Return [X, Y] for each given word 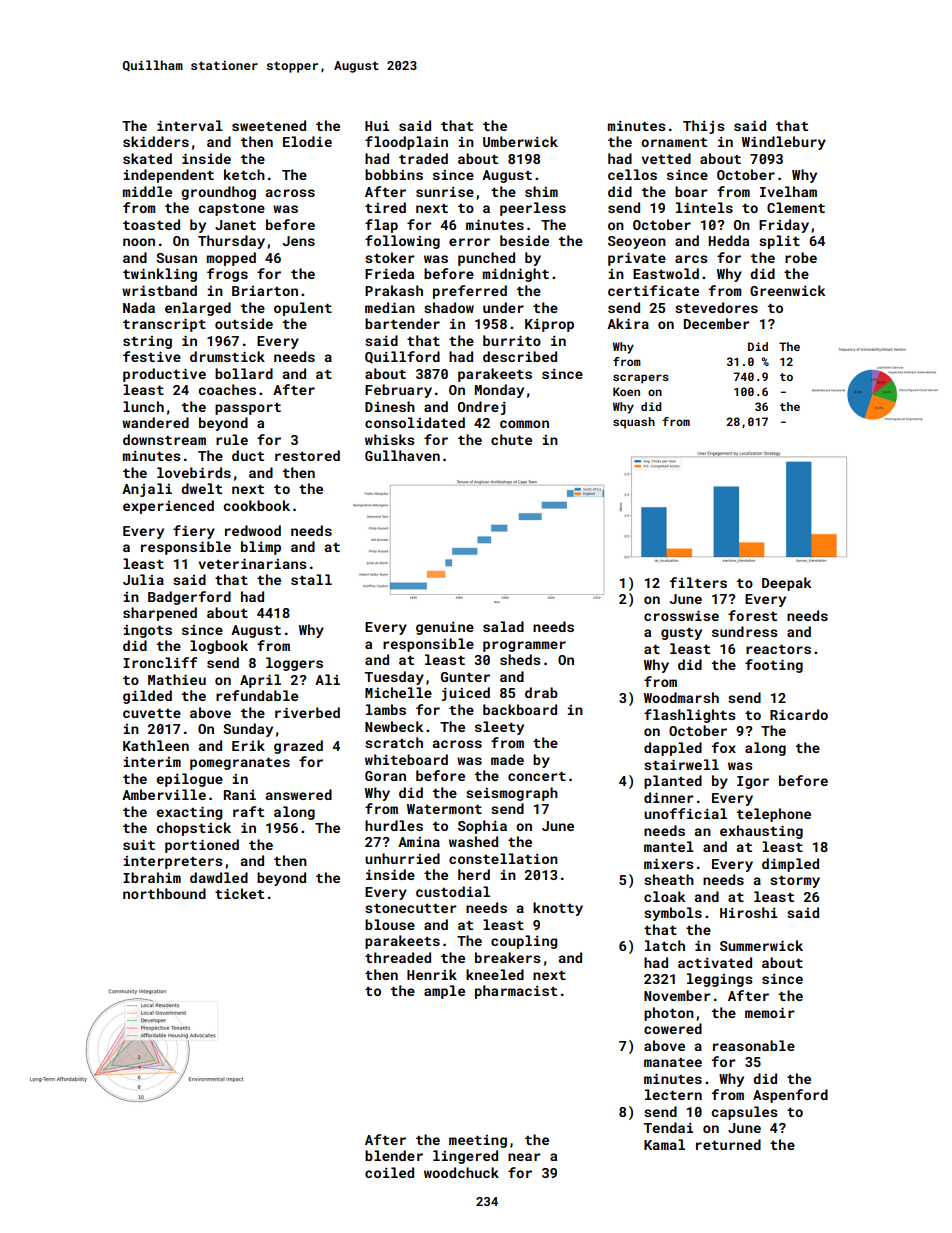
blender [394, 1155]
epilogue [189, 780]
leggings [720, 980]
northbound [164, 893]
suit [139, 844]
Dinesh [390, 406]
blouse [390, 924]
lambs [386, 709]
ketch [244, 174]
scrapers [641, 379]
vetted [666, 158]
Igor [753, 782]
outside [244, 323]
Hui [377, 126]
